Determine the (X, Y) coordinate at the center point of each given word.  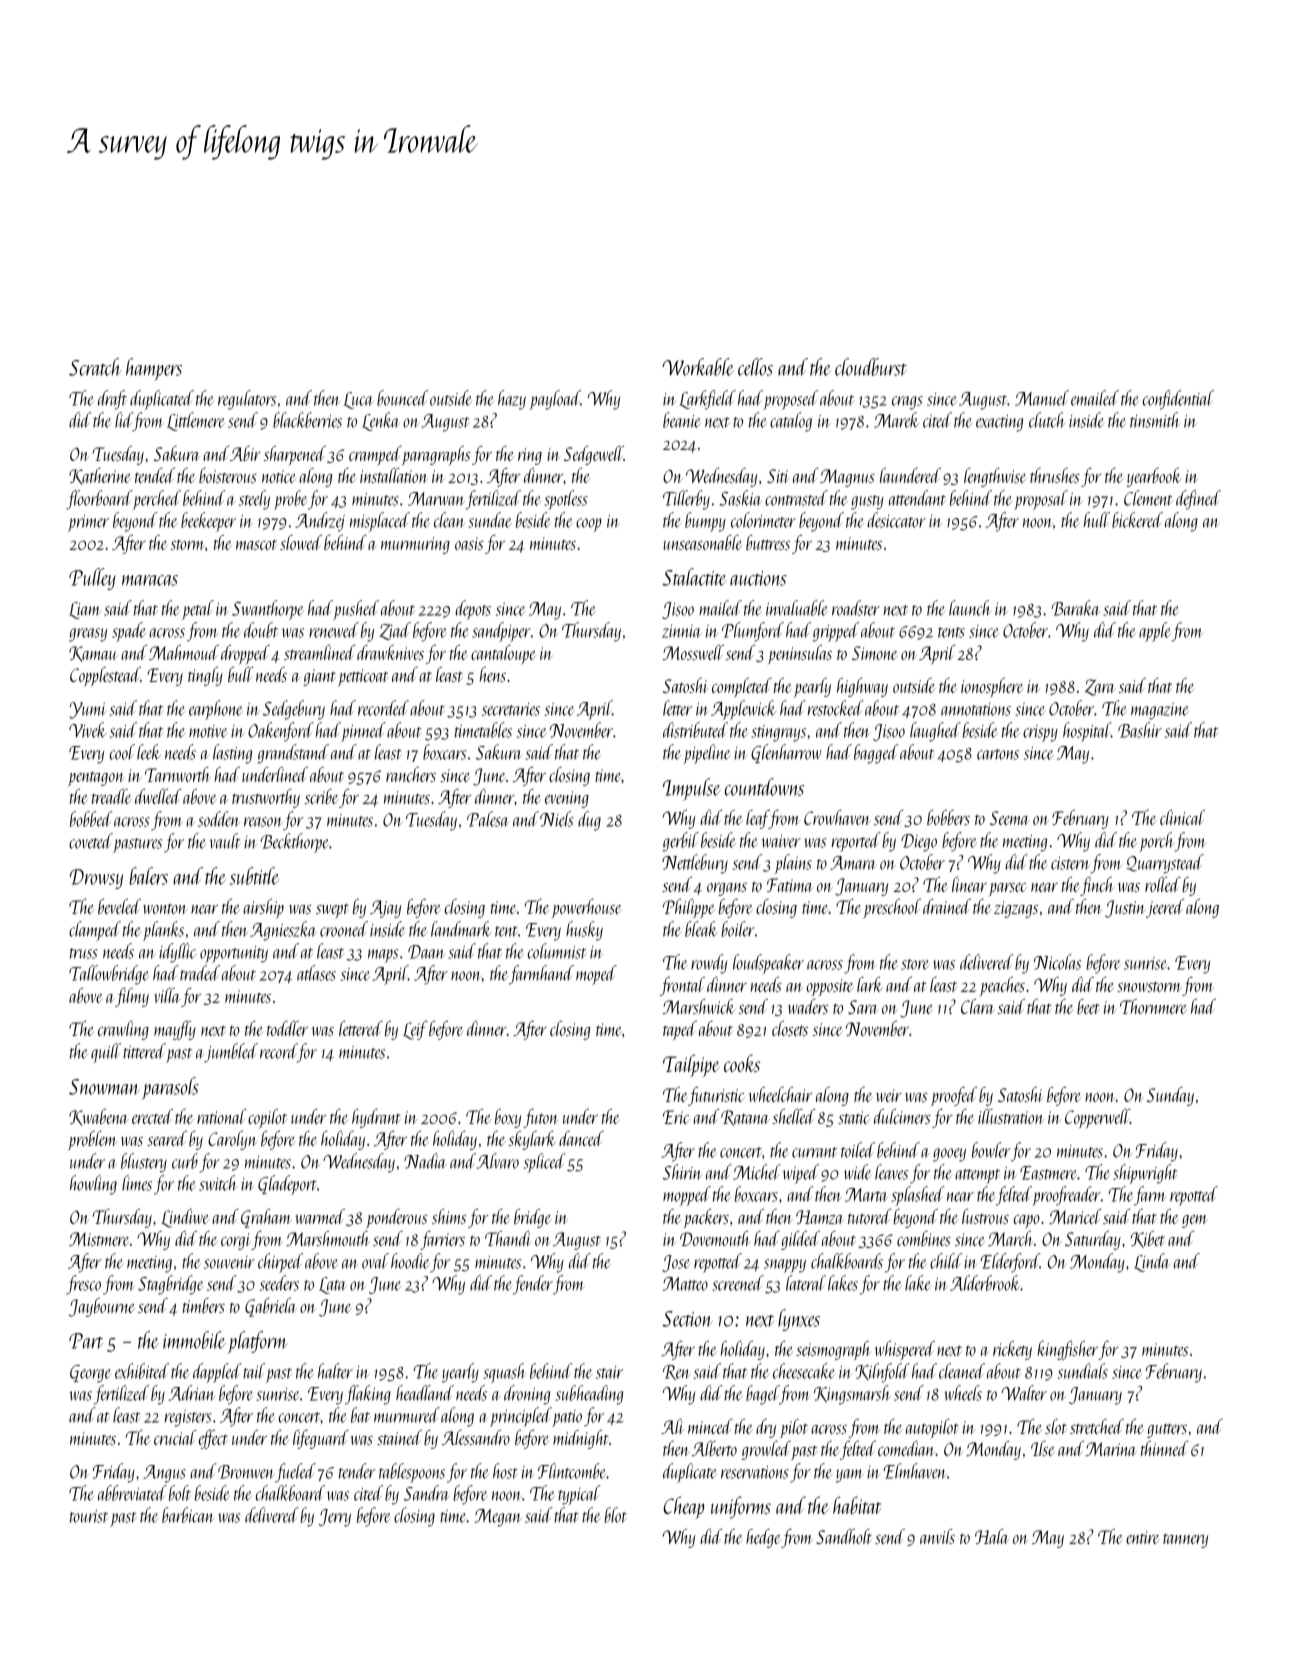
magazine (1160, 711)
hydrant (376, 1118)
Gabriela (271, 1307)
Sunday (1170, 1096)
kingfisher (1067, 1350)
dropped (245, 654)
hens (493, 674)
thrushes (1055, 475)
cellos (755, 367)
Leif (415, 1030)
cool (122, 752)
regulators (247, 400)
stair (609, 1372)
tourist (89, 1516)
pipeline (706, 754)
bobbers (948, 817)
